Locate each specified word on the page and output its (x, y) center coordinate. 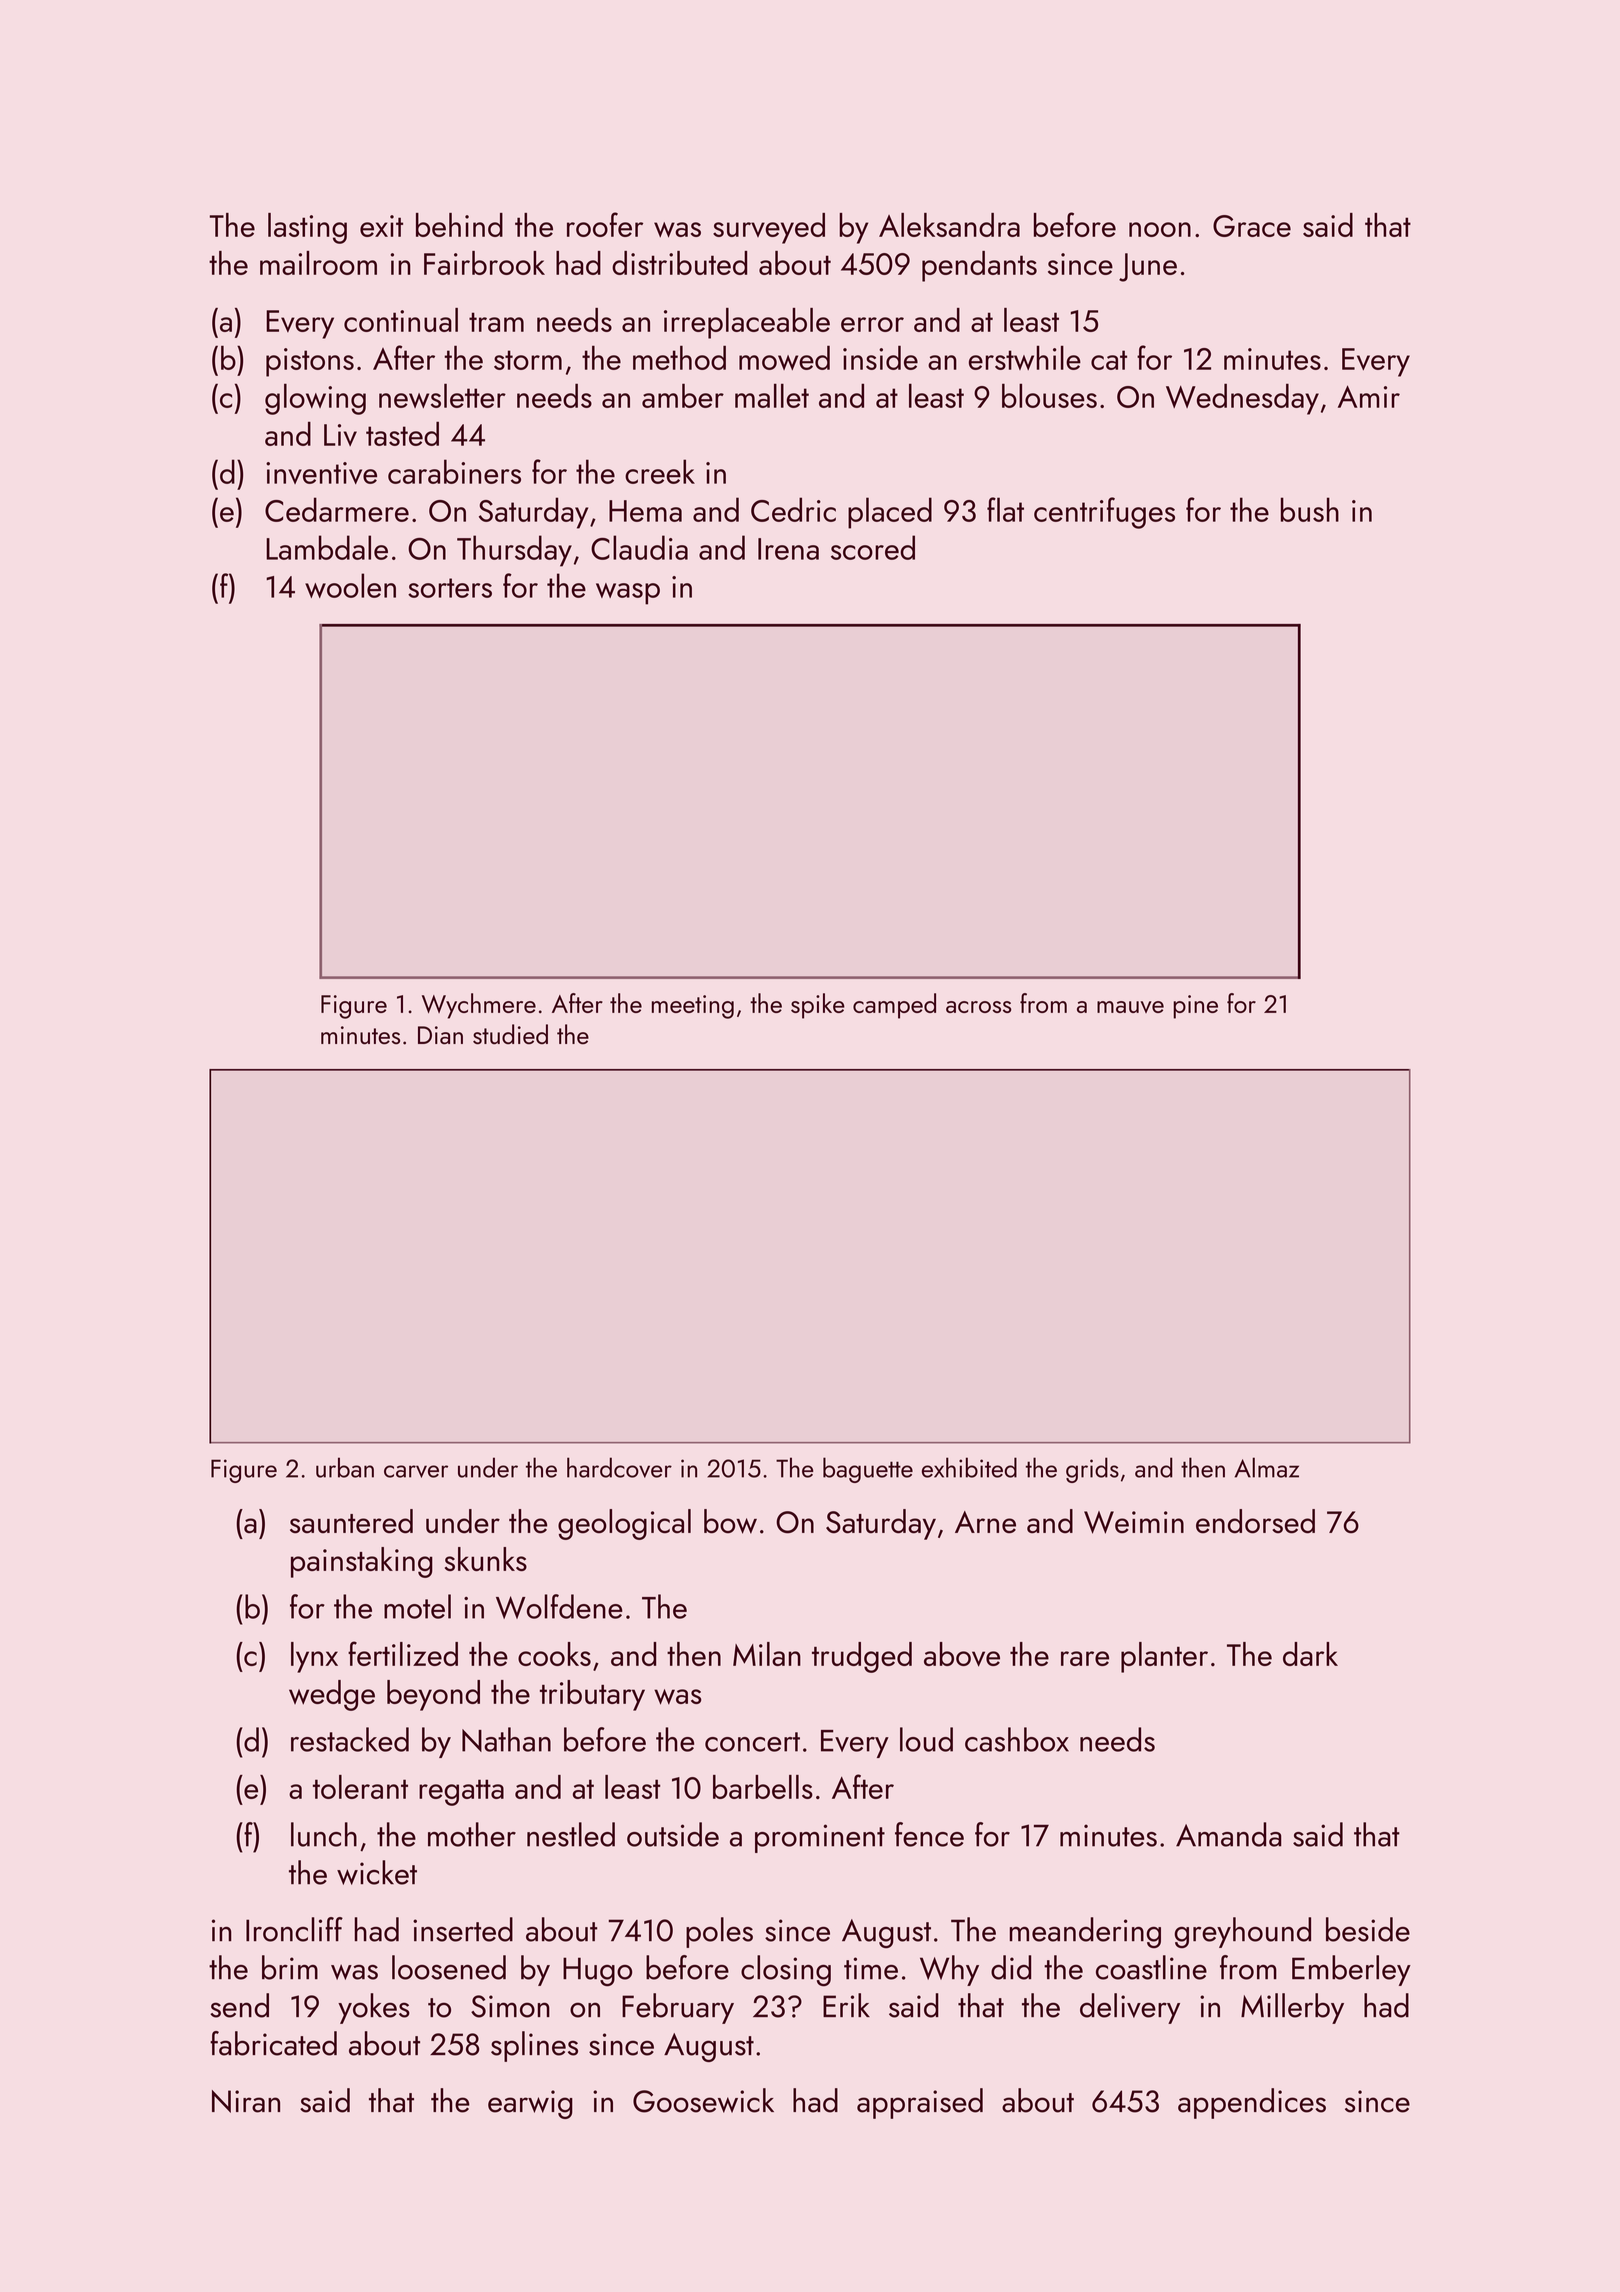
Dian (440, 1035)
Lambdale (327, 547)
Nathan (506, 1739)
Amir (1369, 396)
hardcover (619, 1467)
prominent (820, 1838)
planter (1164, 1657)
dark (1310, 1654)
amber (683, 396)
